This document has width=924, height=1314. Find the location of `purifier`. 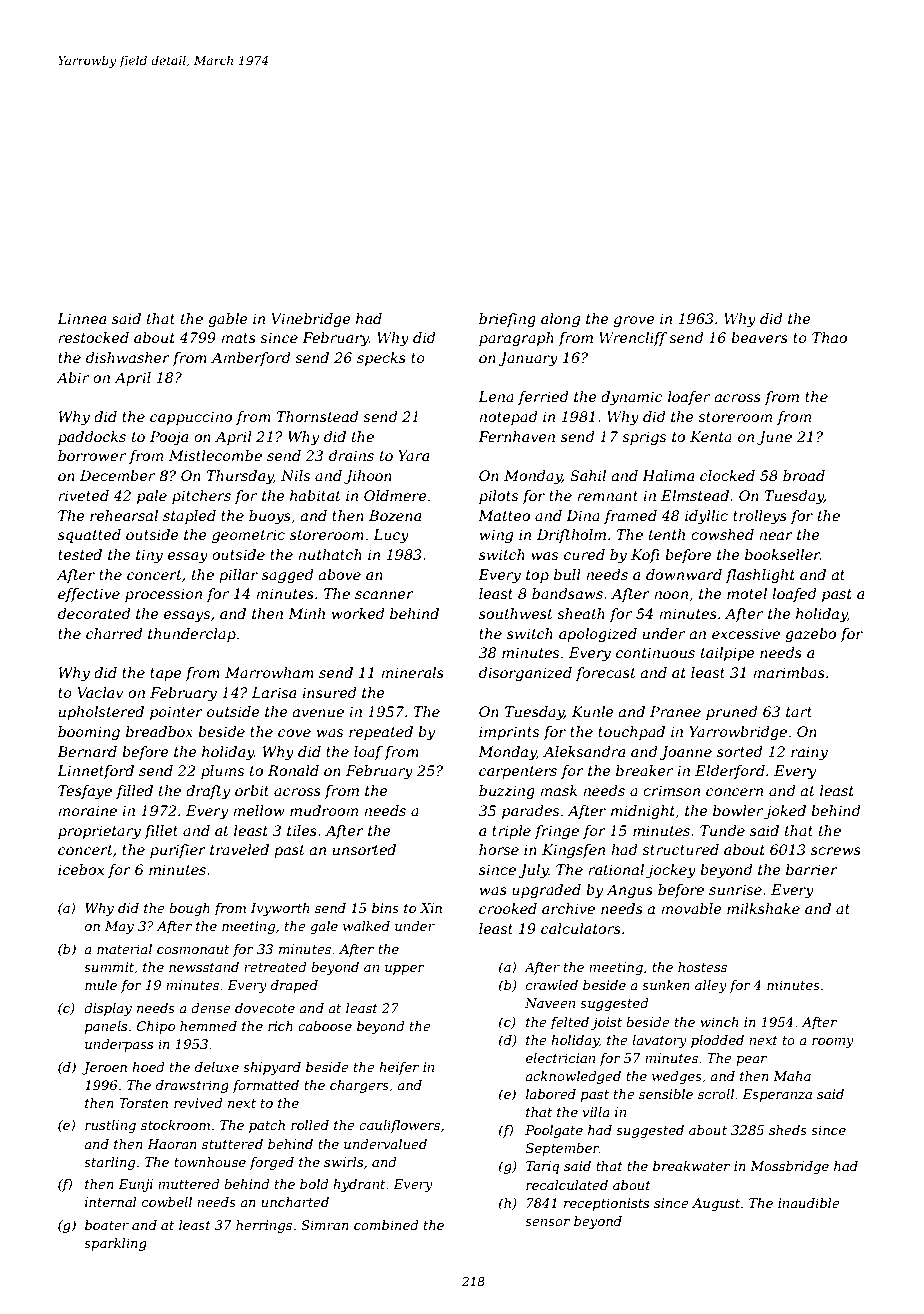

purifier is located at coordinates (178, 851).
